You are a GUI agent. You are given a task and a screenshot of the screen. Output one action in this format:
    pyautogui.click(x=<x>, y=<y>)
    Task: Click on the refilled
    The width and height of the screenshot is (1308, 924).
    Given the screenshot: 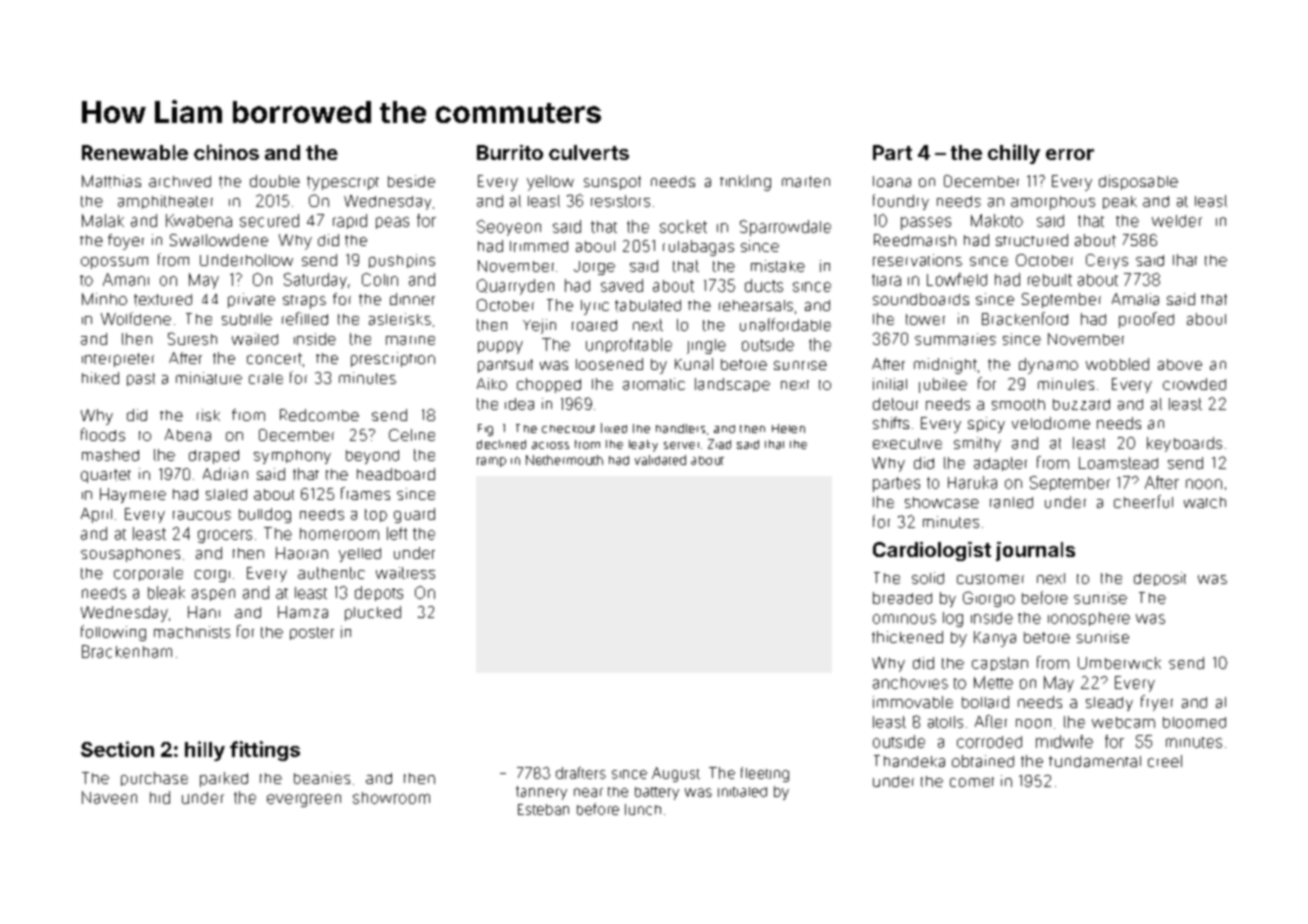 What is the action you would take?
    pyautogui.click(x=305, y=318)
